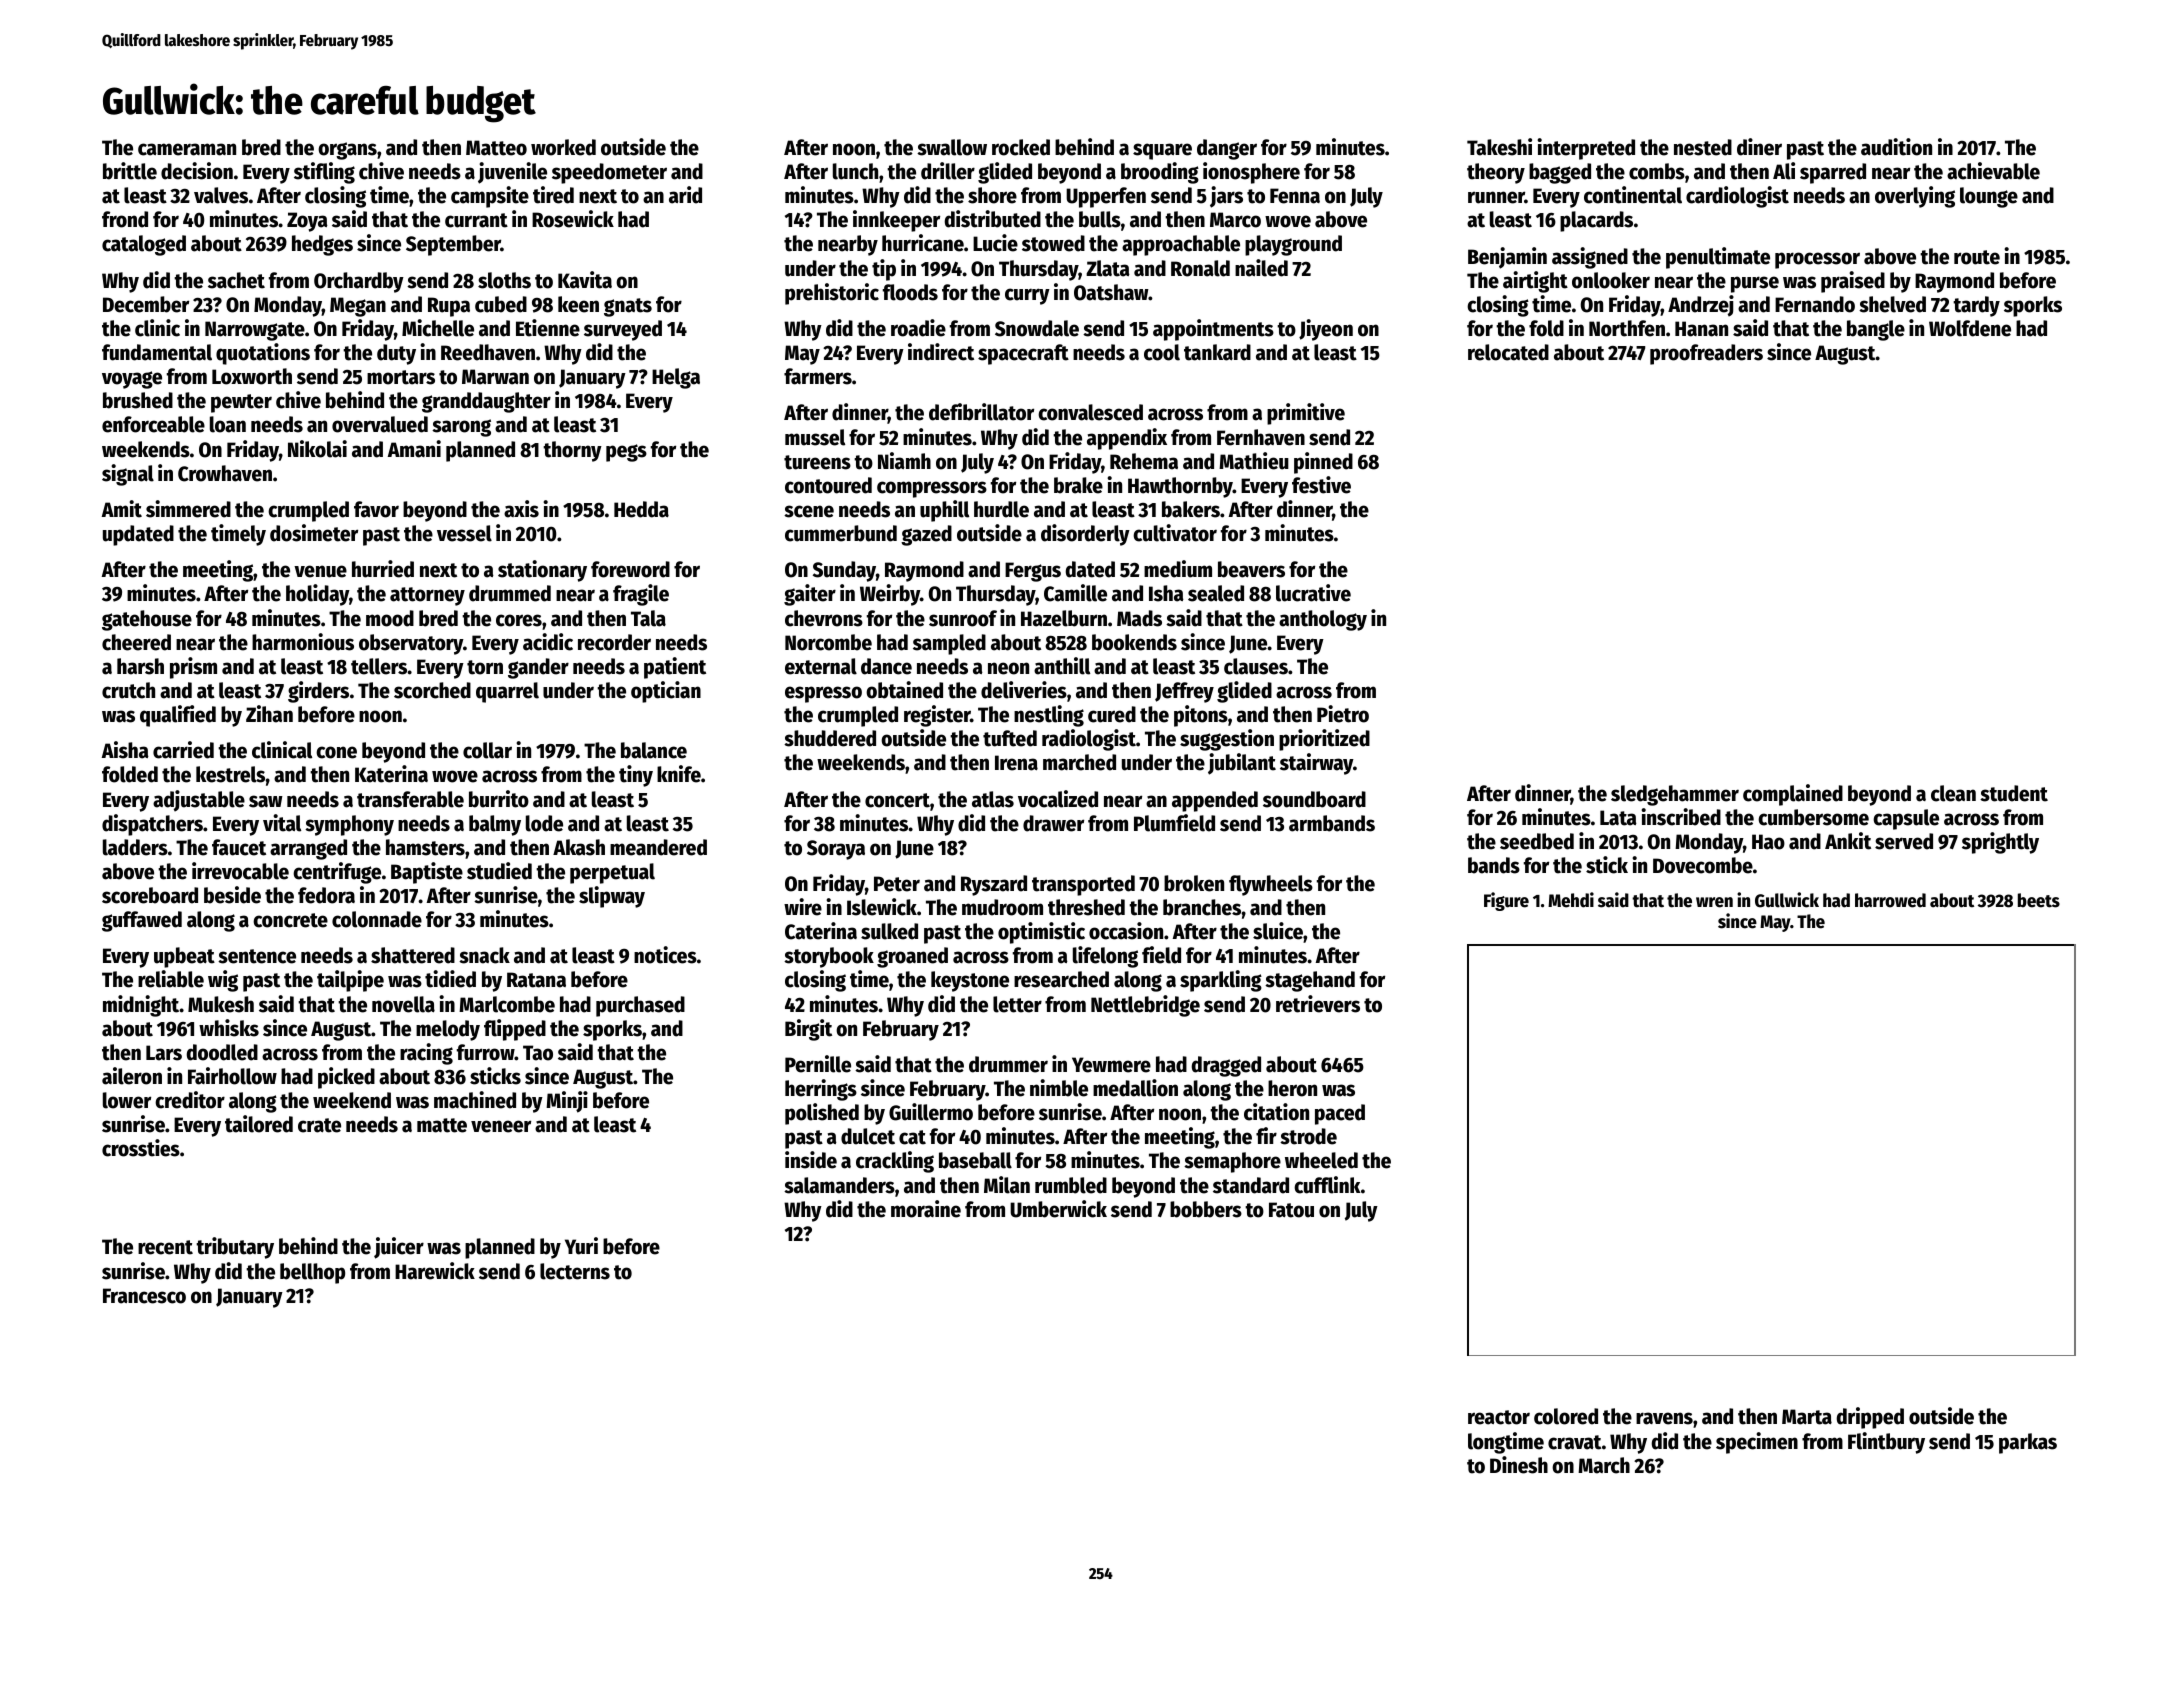  What do you see at coordinates (2000, 843) in the document?
I see `sprightly` at bounding box center [2000, 843].
